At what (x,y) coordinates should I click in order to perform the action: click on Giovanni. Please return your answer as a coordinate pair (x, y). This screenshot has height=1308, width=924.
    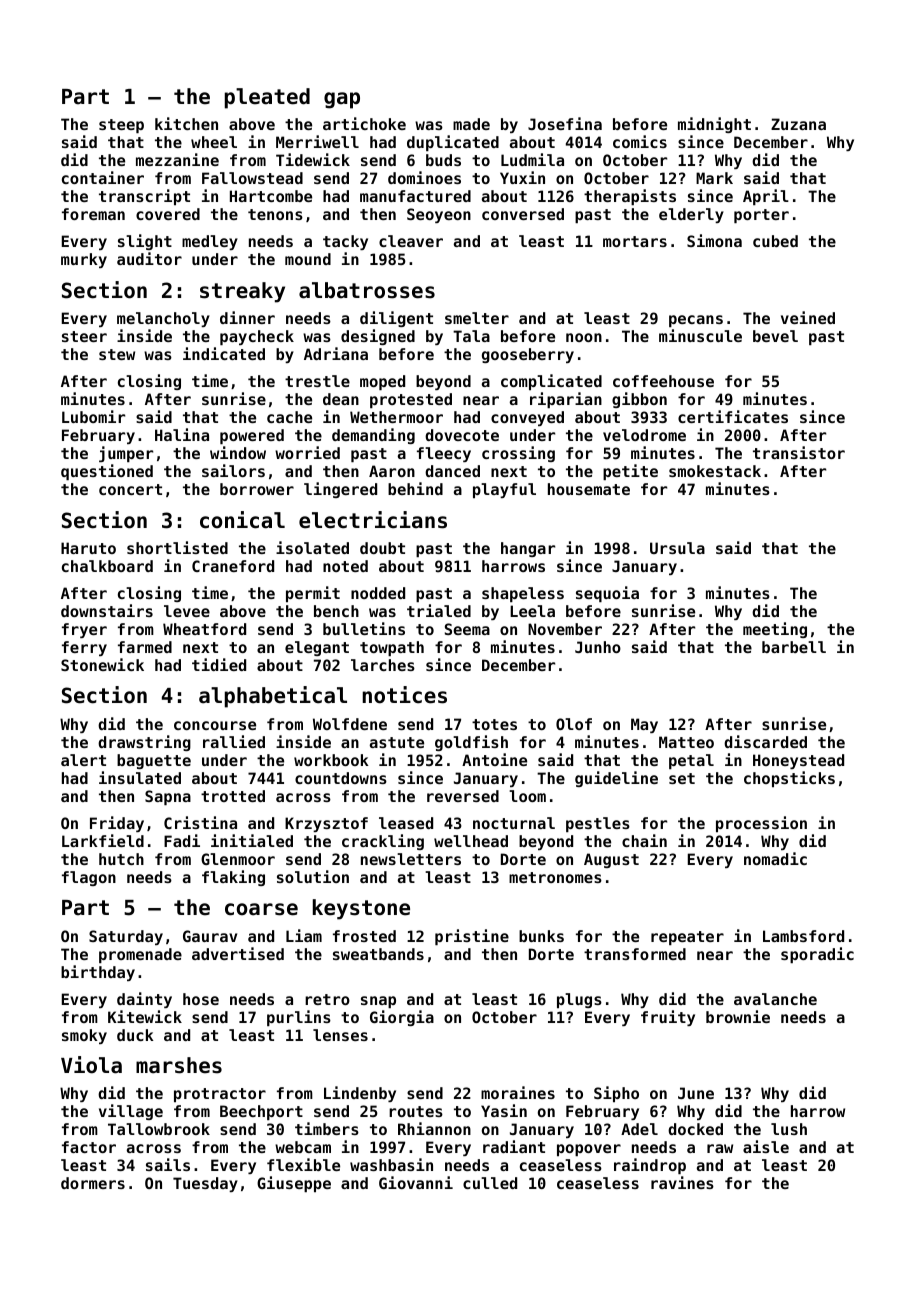
    Looking at the image, I should click on (416, 1182).
